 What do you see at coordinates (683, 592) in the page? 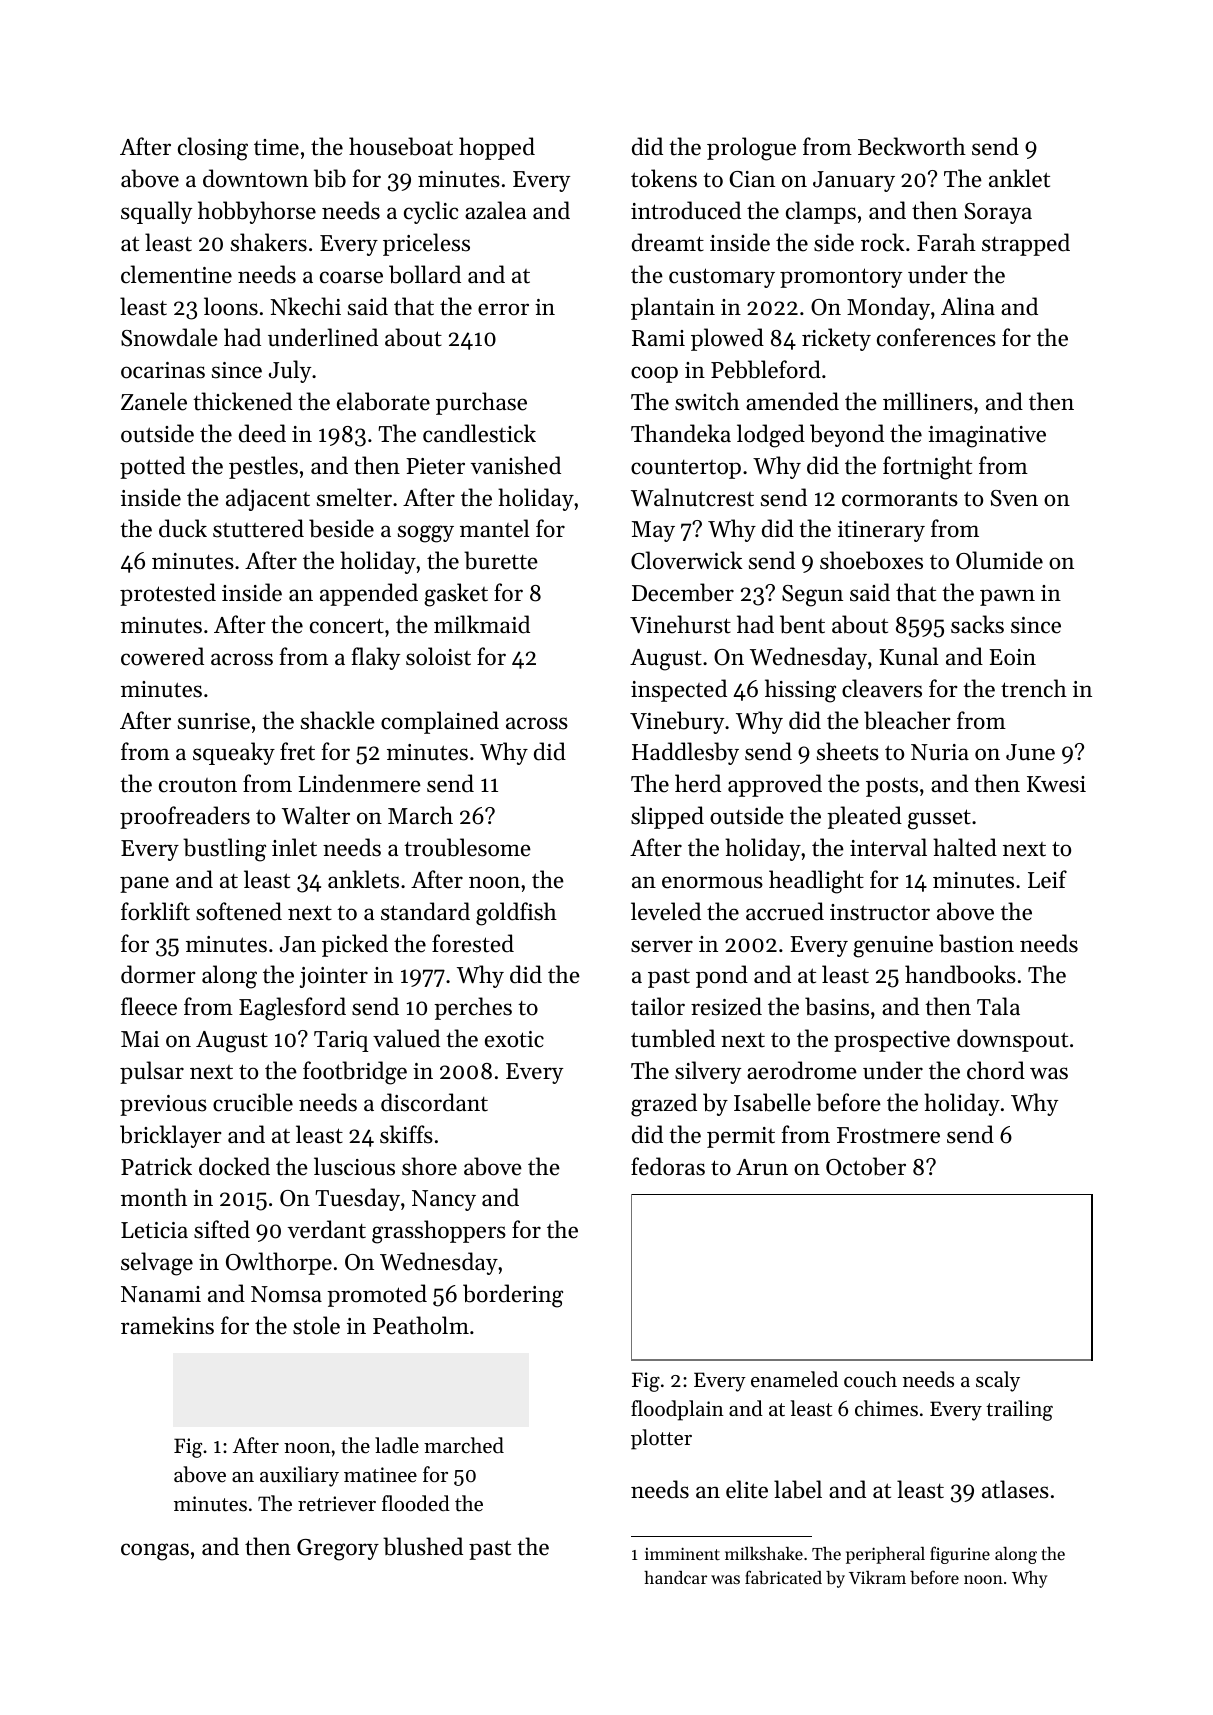
I see `December` at bounding box center [683, 592].
